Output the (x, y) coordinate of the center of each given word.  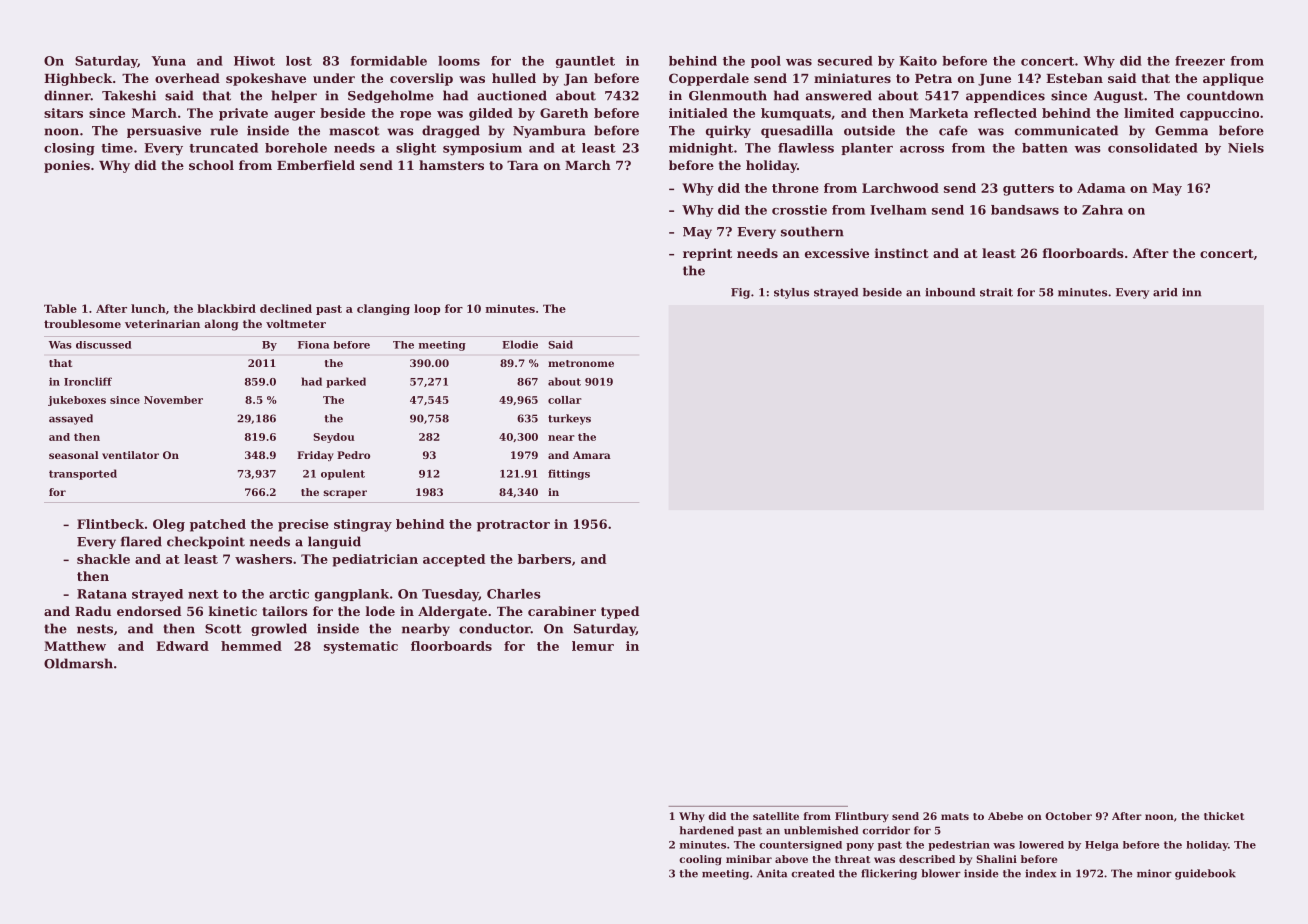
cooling (700, 860)
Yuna (168, 61)
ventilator (130, 455)
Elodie (520, 344)
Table (60, 308)
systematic (361, 647)
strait (996, 292)
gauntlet (585, 62)
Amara (592, 455)
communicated (1066, 130)
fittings (569, 474)
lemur (593, 646)
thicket (1224, 816)
